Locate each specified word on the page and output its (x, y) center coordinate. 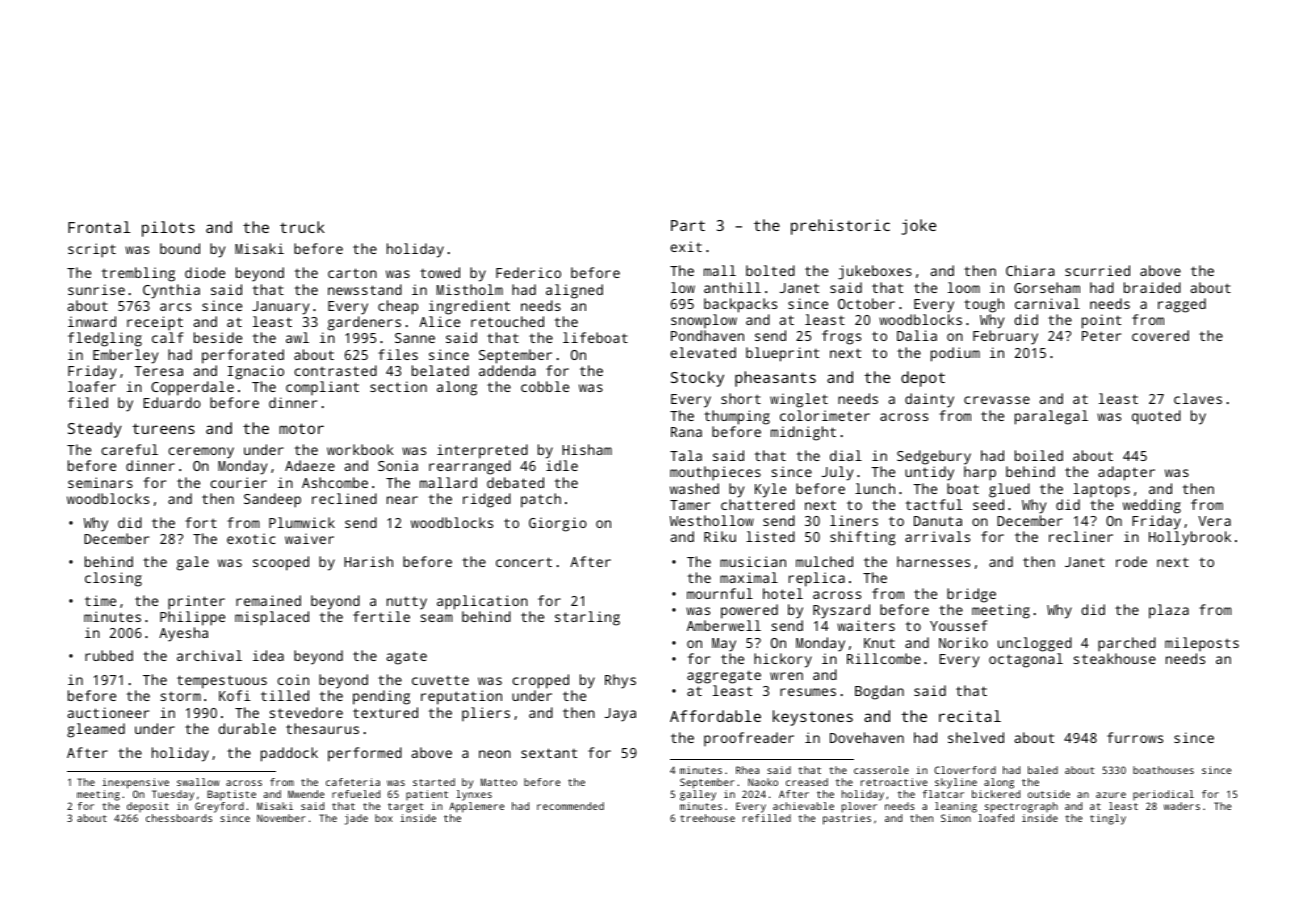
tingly (1108, 819)
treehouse (707, 818)
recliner (1081, 536)
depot (923, 379)
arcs (175, 307)
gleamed (96, 730)
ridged (487, 500)
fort (201, 522)
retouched (507, 321)
